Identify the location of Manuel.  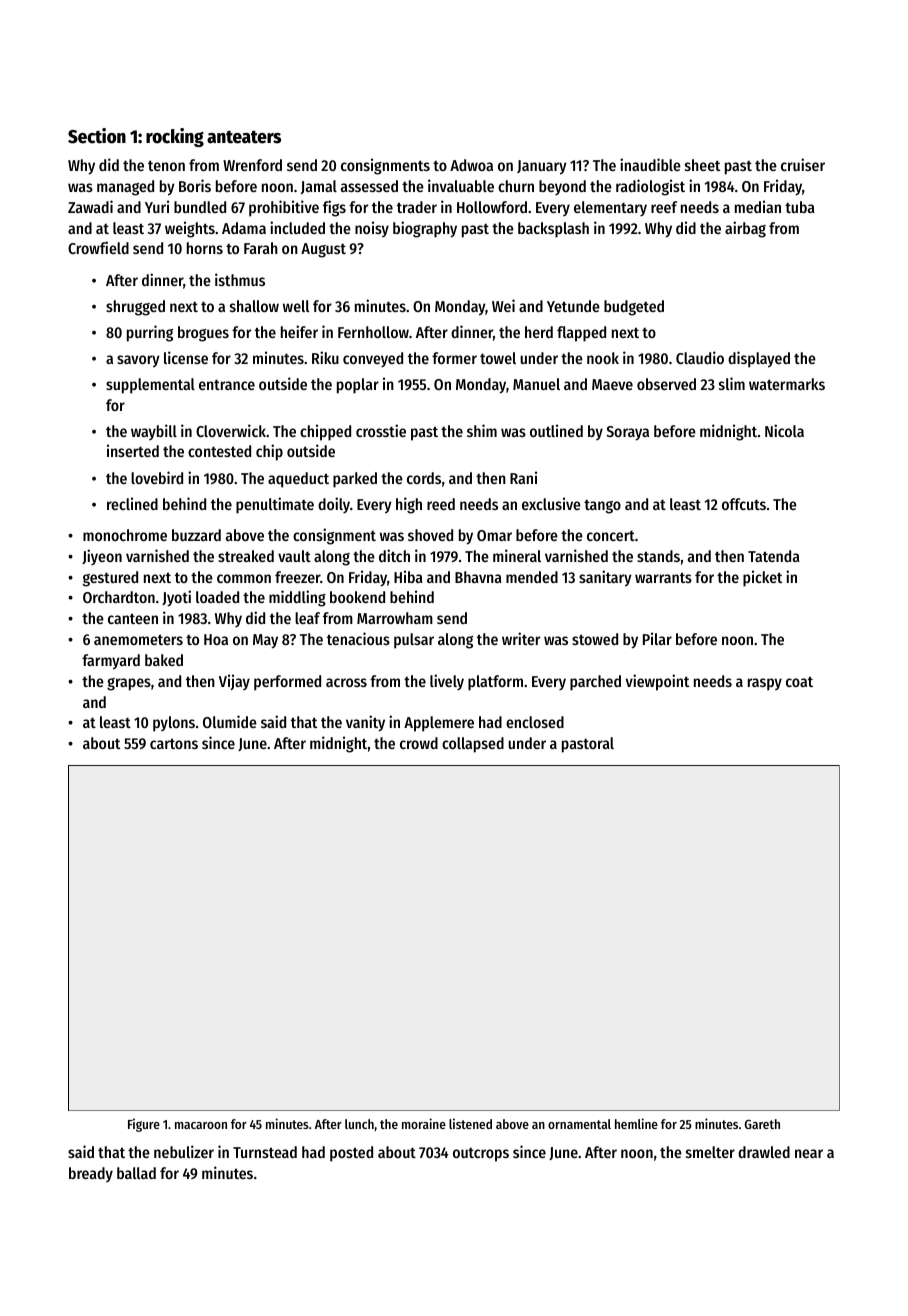
(536, 384).
